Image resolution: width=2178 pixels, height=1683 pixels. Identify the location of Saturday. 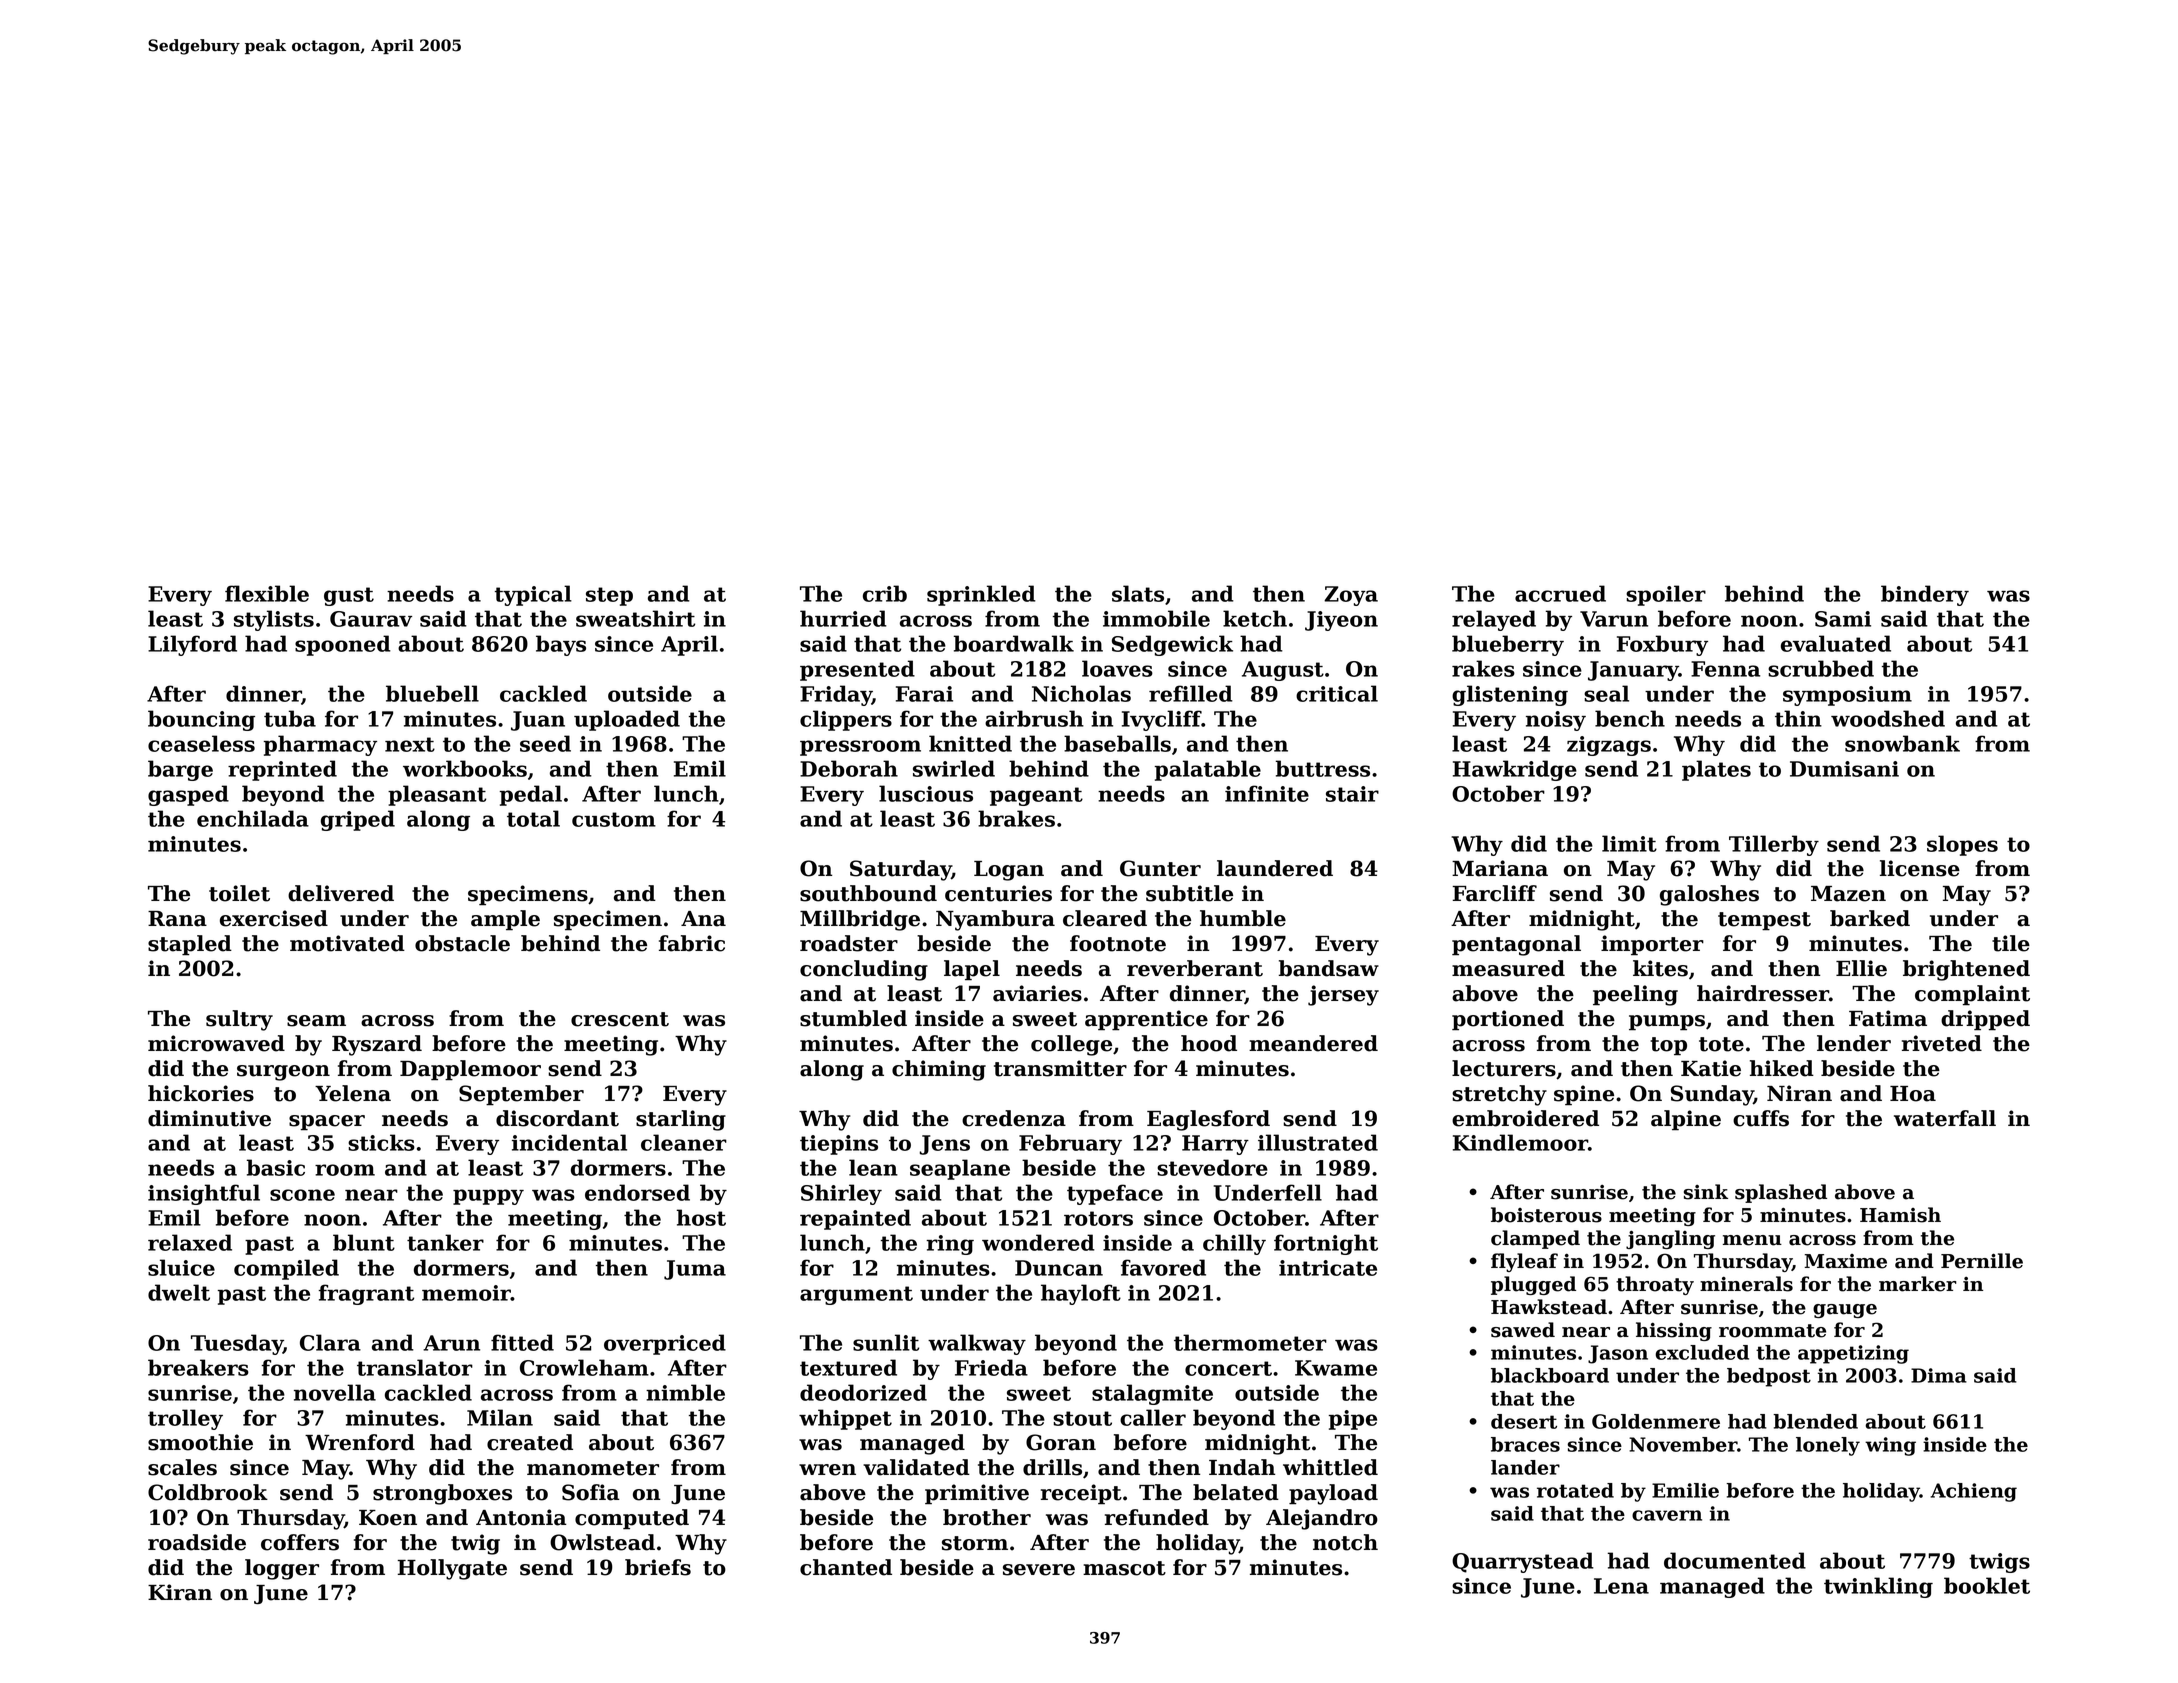
(901, 870).
